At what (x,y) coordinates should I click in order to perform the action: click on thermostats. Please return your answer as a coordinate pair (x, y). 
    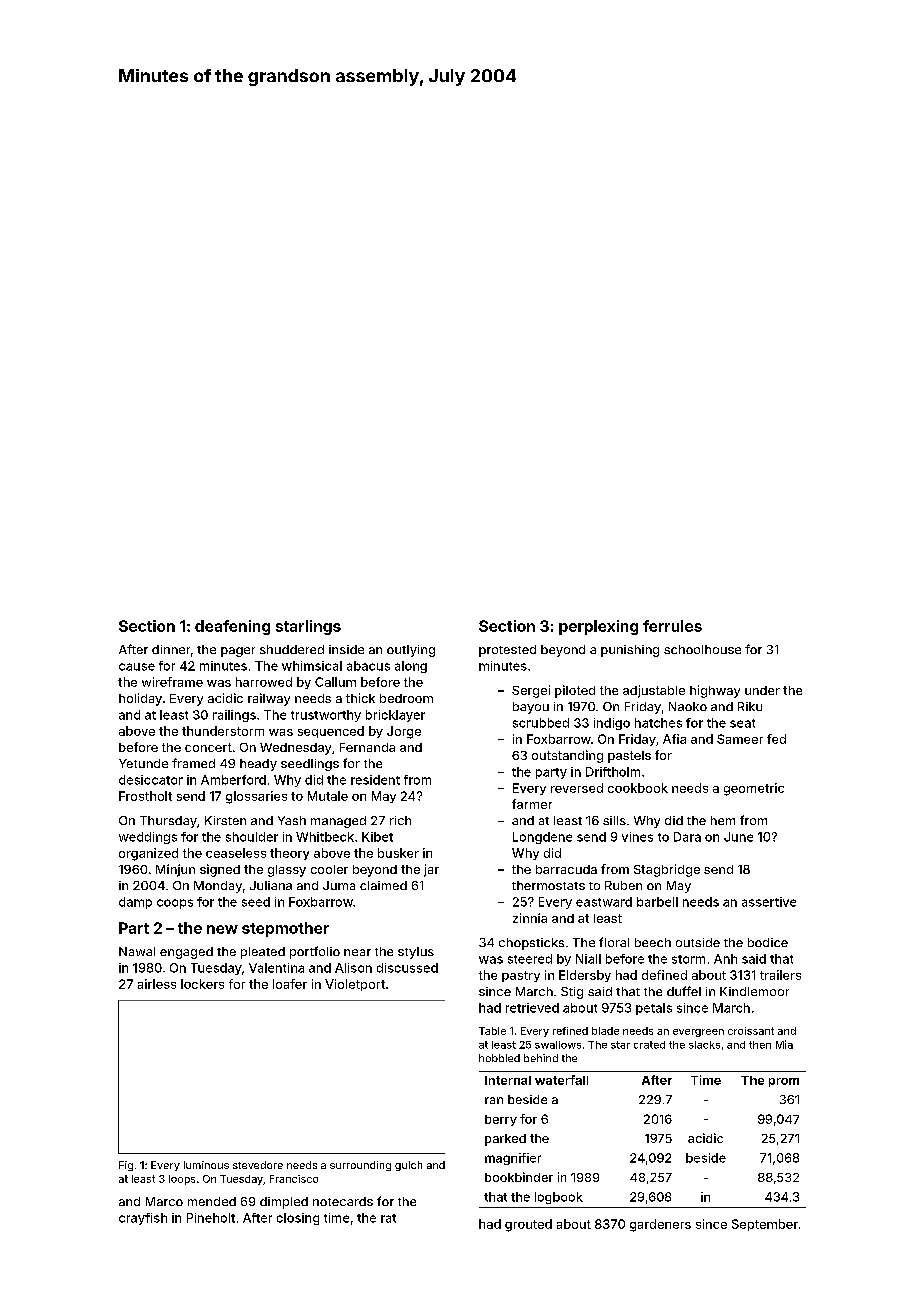
    Looking at the image, I should click on (548, 885).
